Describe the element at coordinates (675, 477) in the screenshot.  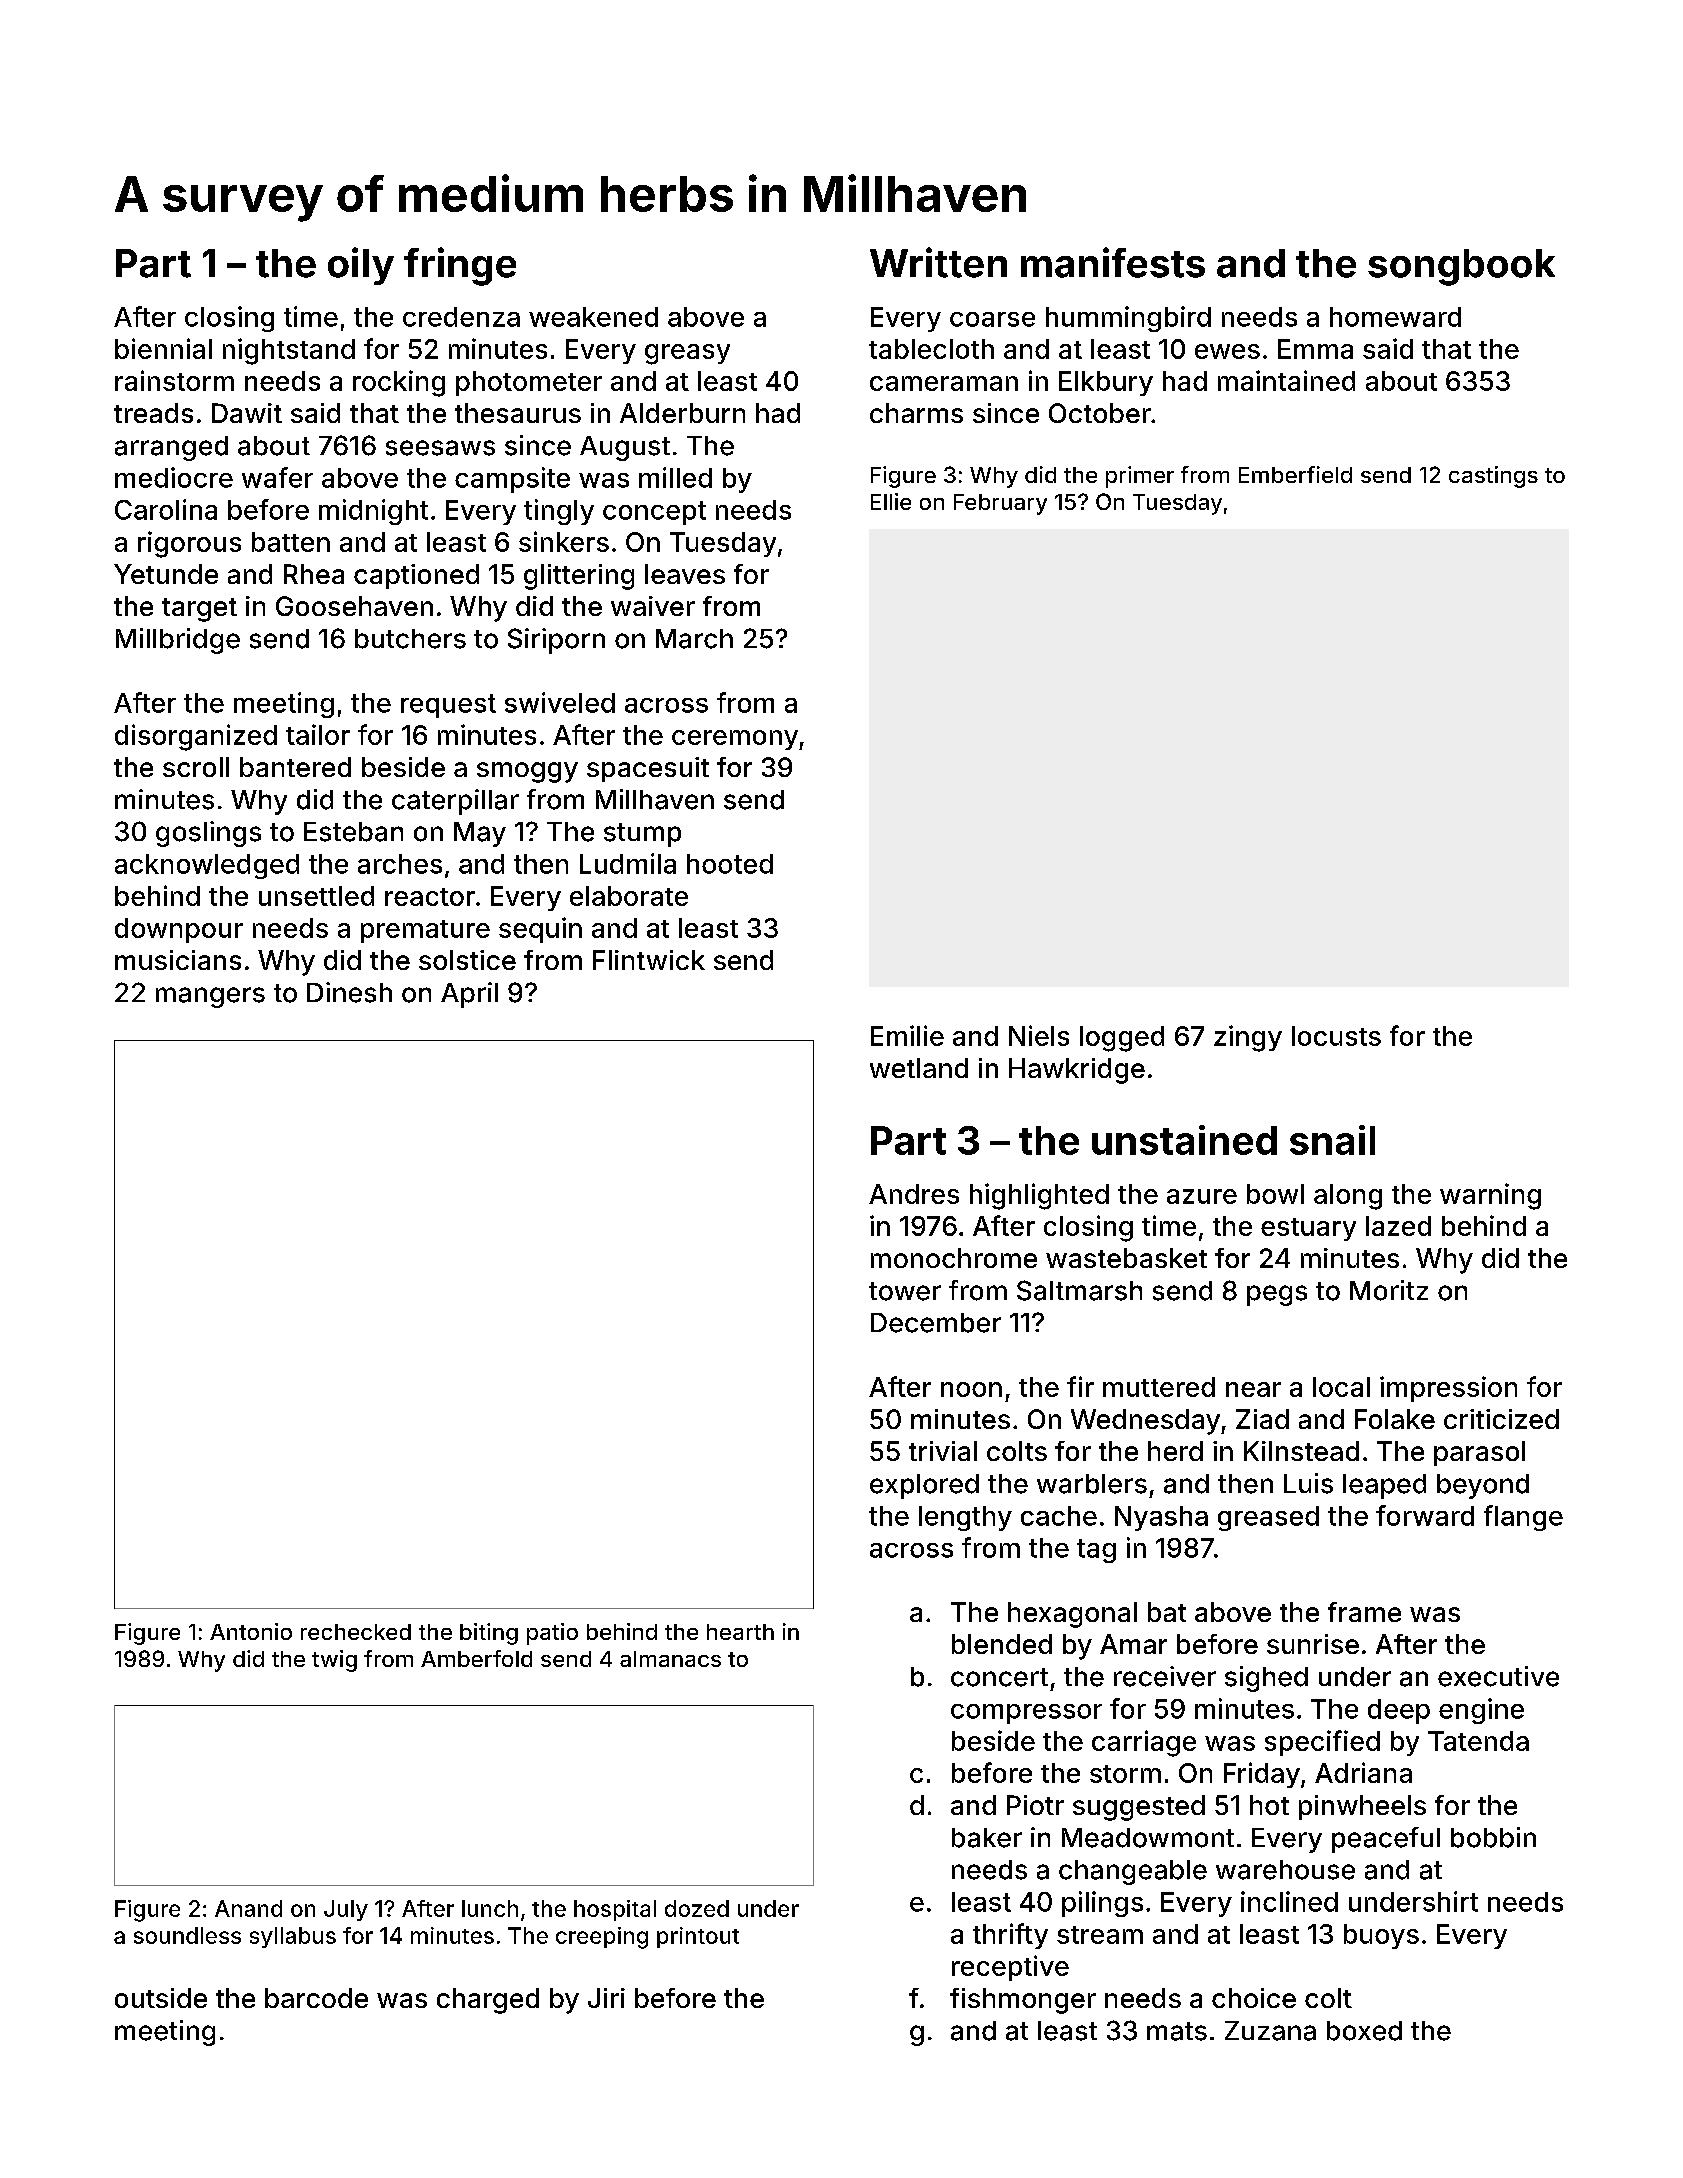
I see `milled` at that location.
